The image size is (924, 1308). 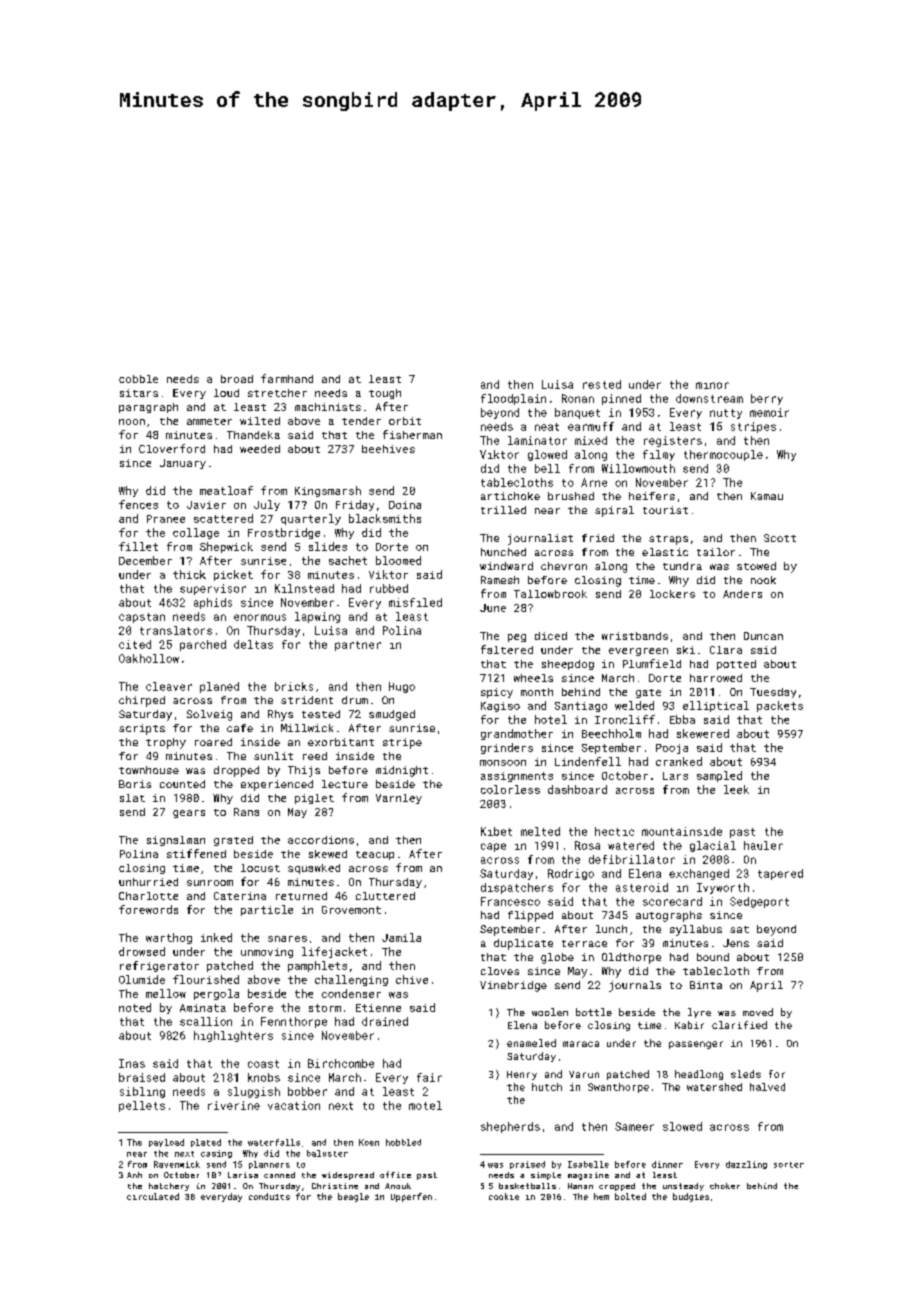 I want to click on lyre, so click(x=699, y=1013).
